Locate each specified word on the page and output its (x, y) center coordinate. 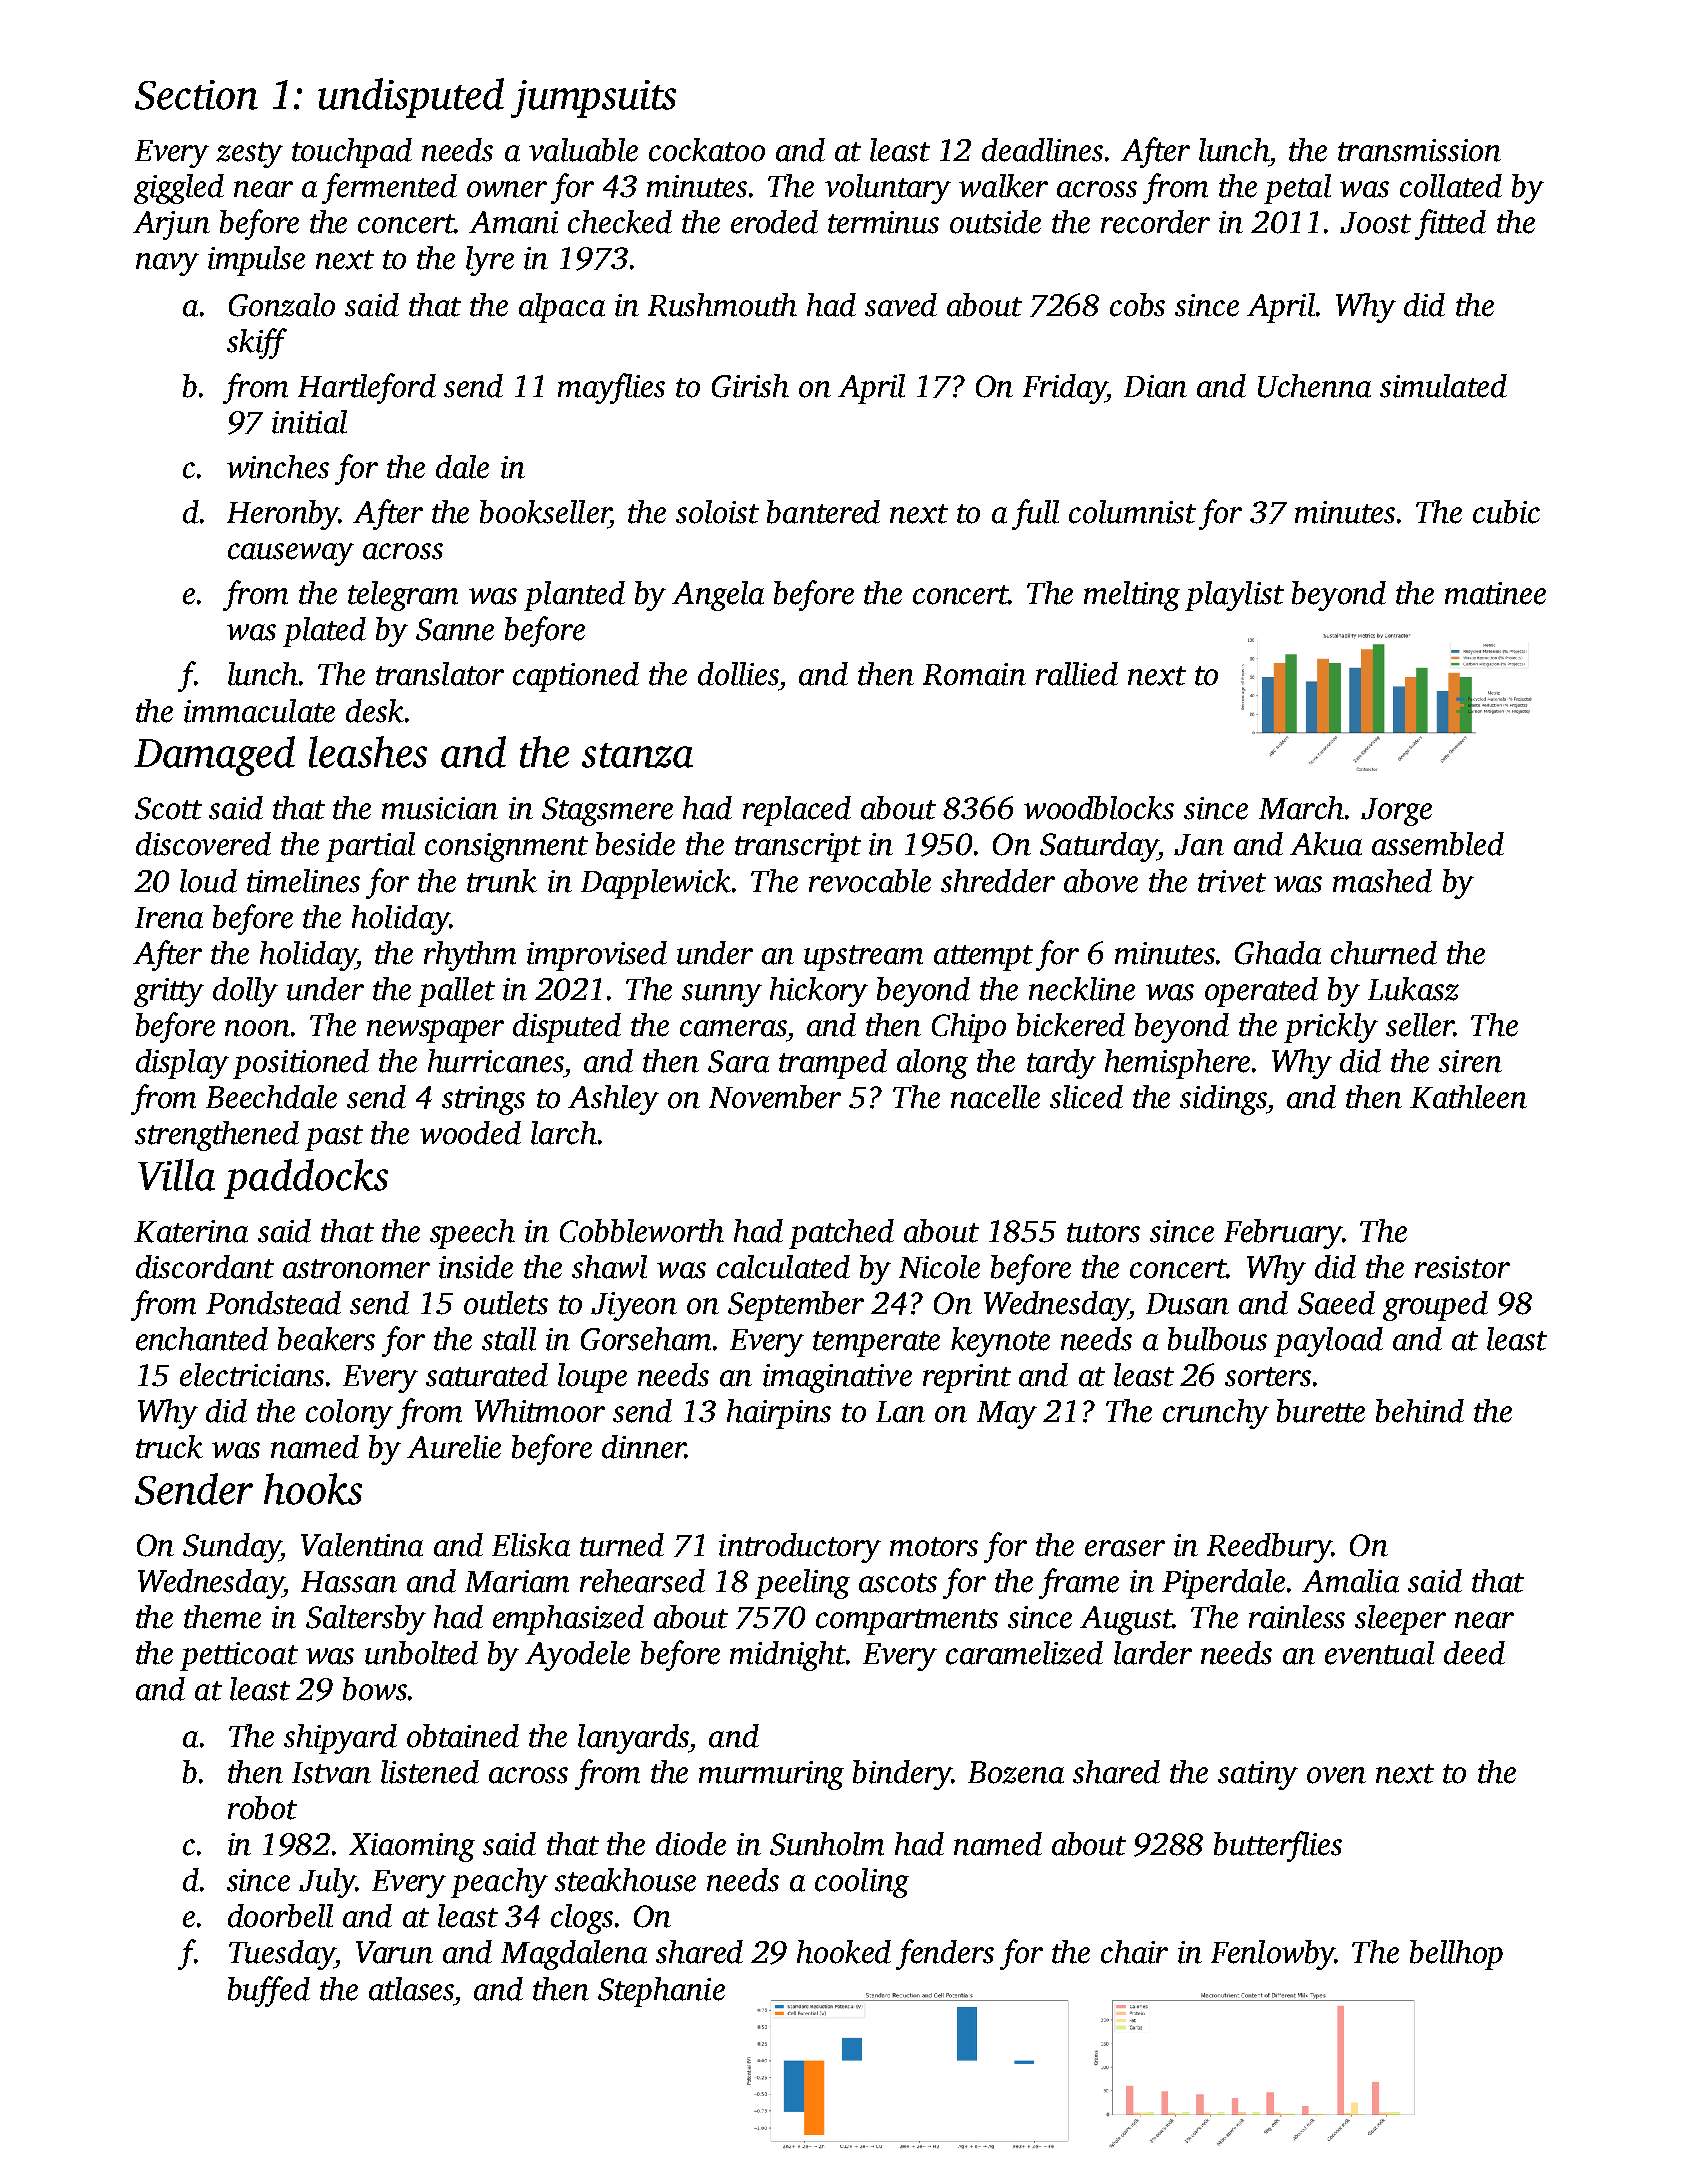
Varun (394, 1952)
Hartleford (367, 388)
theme (222, 1617)
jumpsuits (593, 99)
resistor (1462, 1267)
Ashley (613, 1100)
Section (196, 95)
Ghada (1278, 953)
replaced (797, 811)
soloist (717, 512)
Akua (1326, 844)
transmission (1419, 150)
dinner (643, 1447)
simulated (1443, 386)
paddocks (306, 1179)
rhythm (470, 956)
